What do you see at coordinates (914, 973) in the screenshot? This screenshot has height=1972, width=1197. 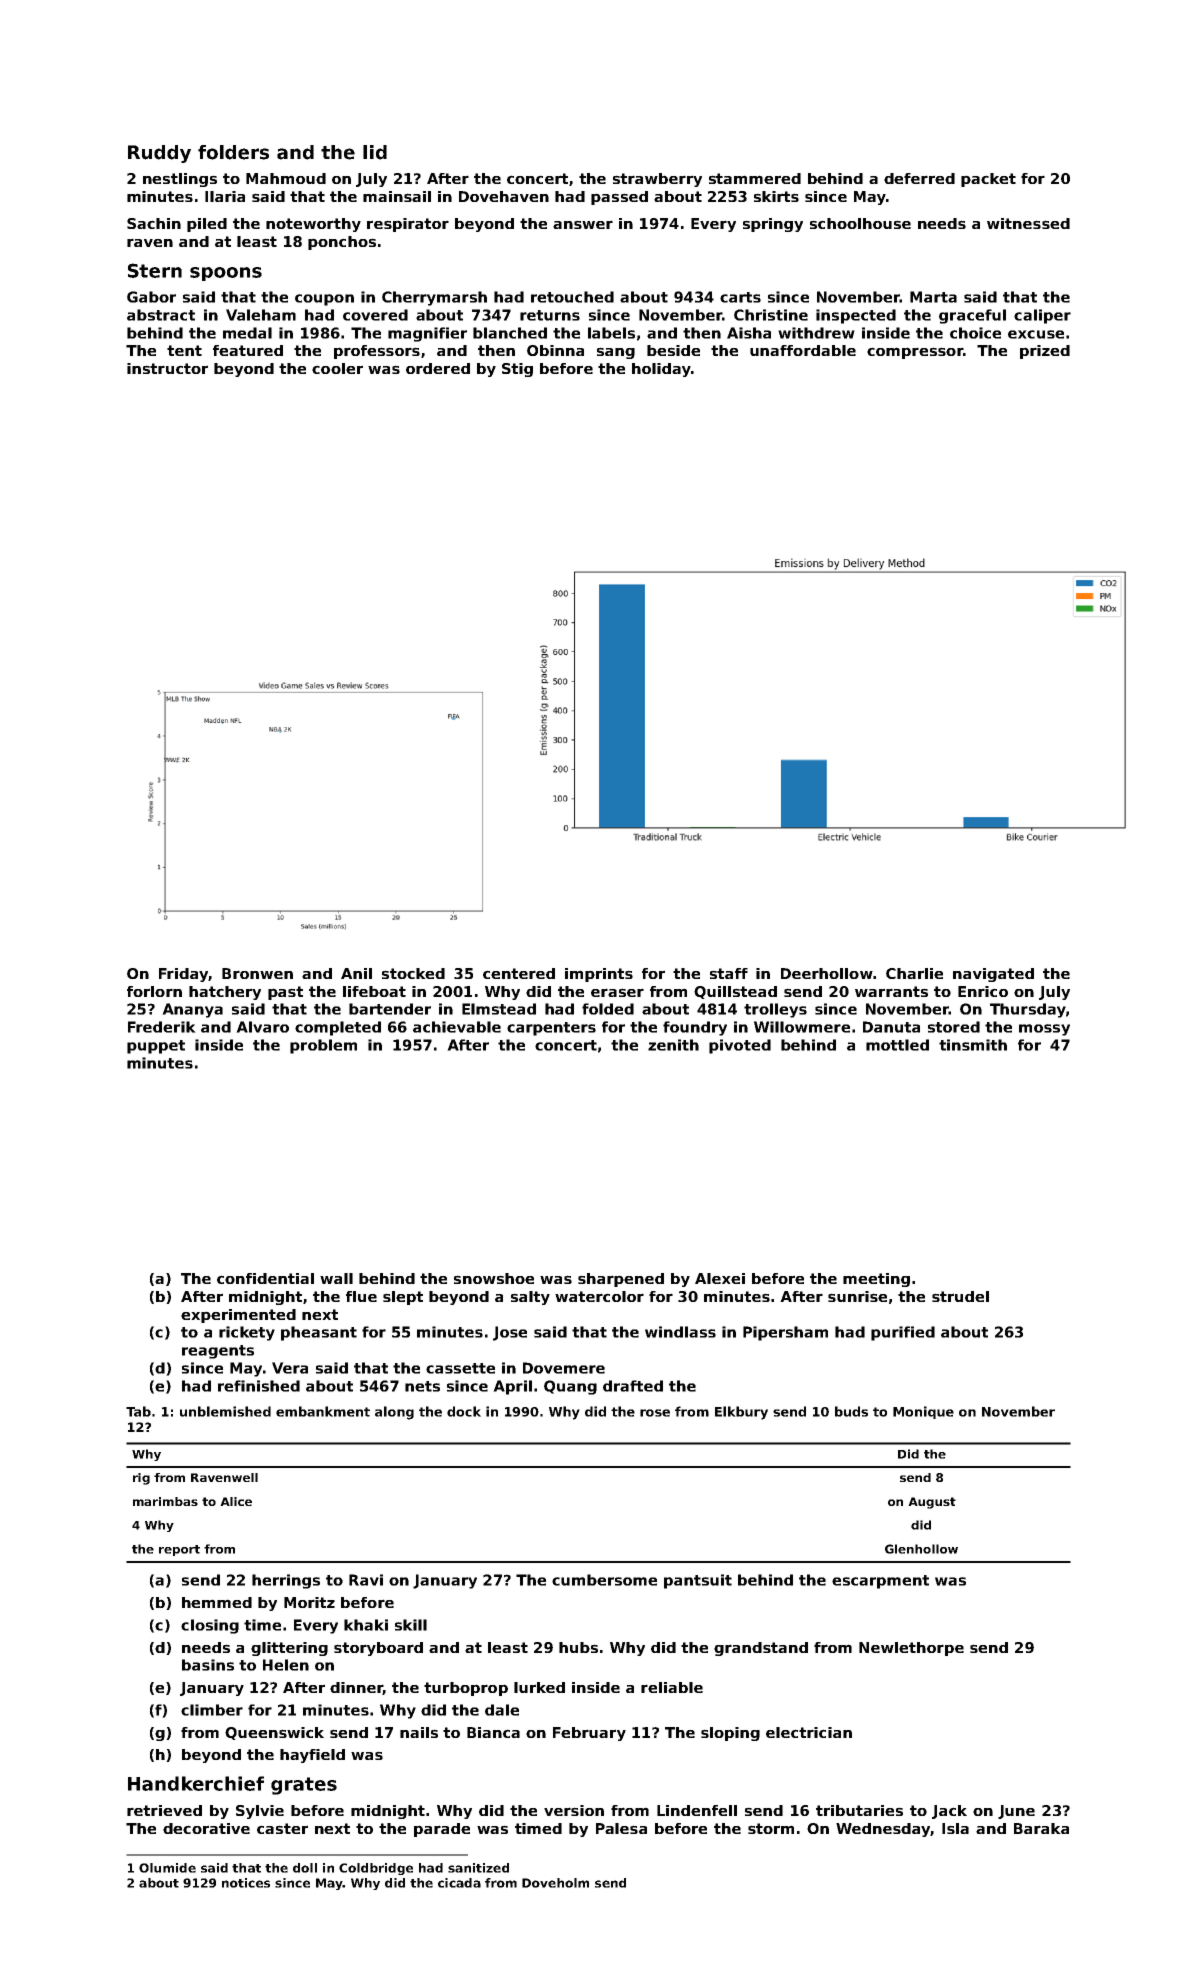 I see `Charlie` at bounding box center [914, 973].
